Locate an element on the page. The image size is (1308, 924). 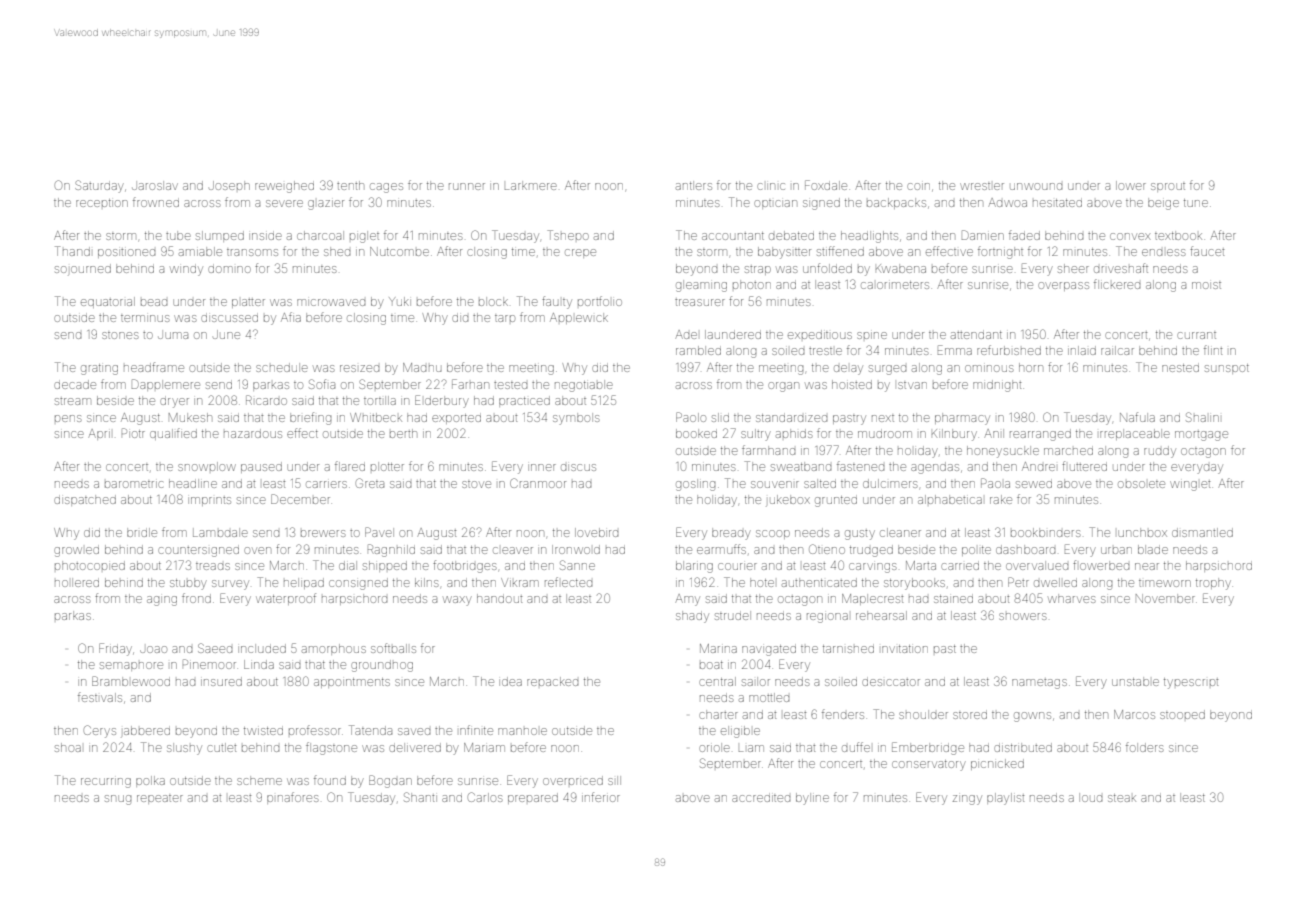
souvenir is located at coordinates (775, 484).
